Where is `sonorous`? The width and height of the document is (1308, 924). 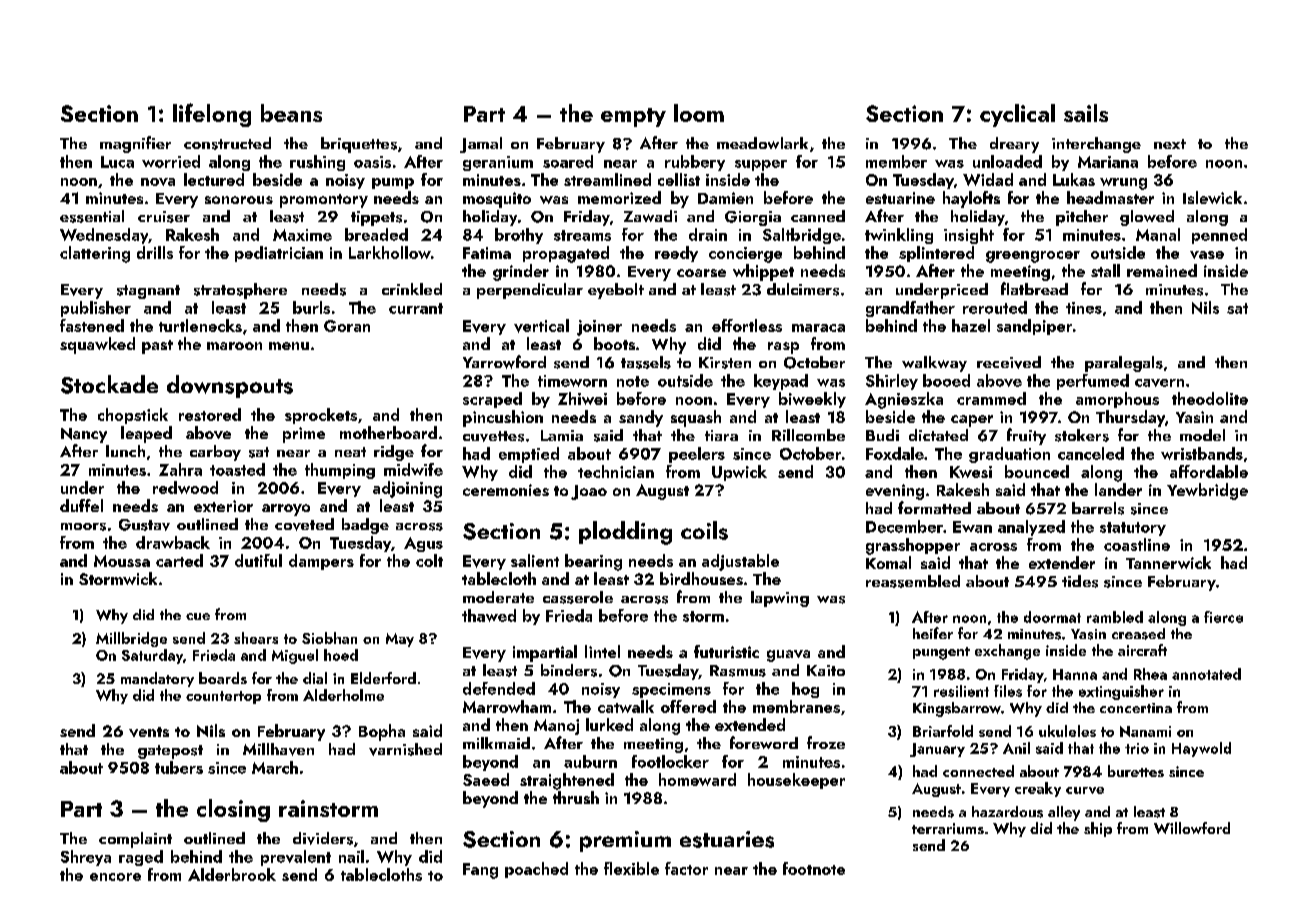
sonorous is located at coordinates (239, 200).
